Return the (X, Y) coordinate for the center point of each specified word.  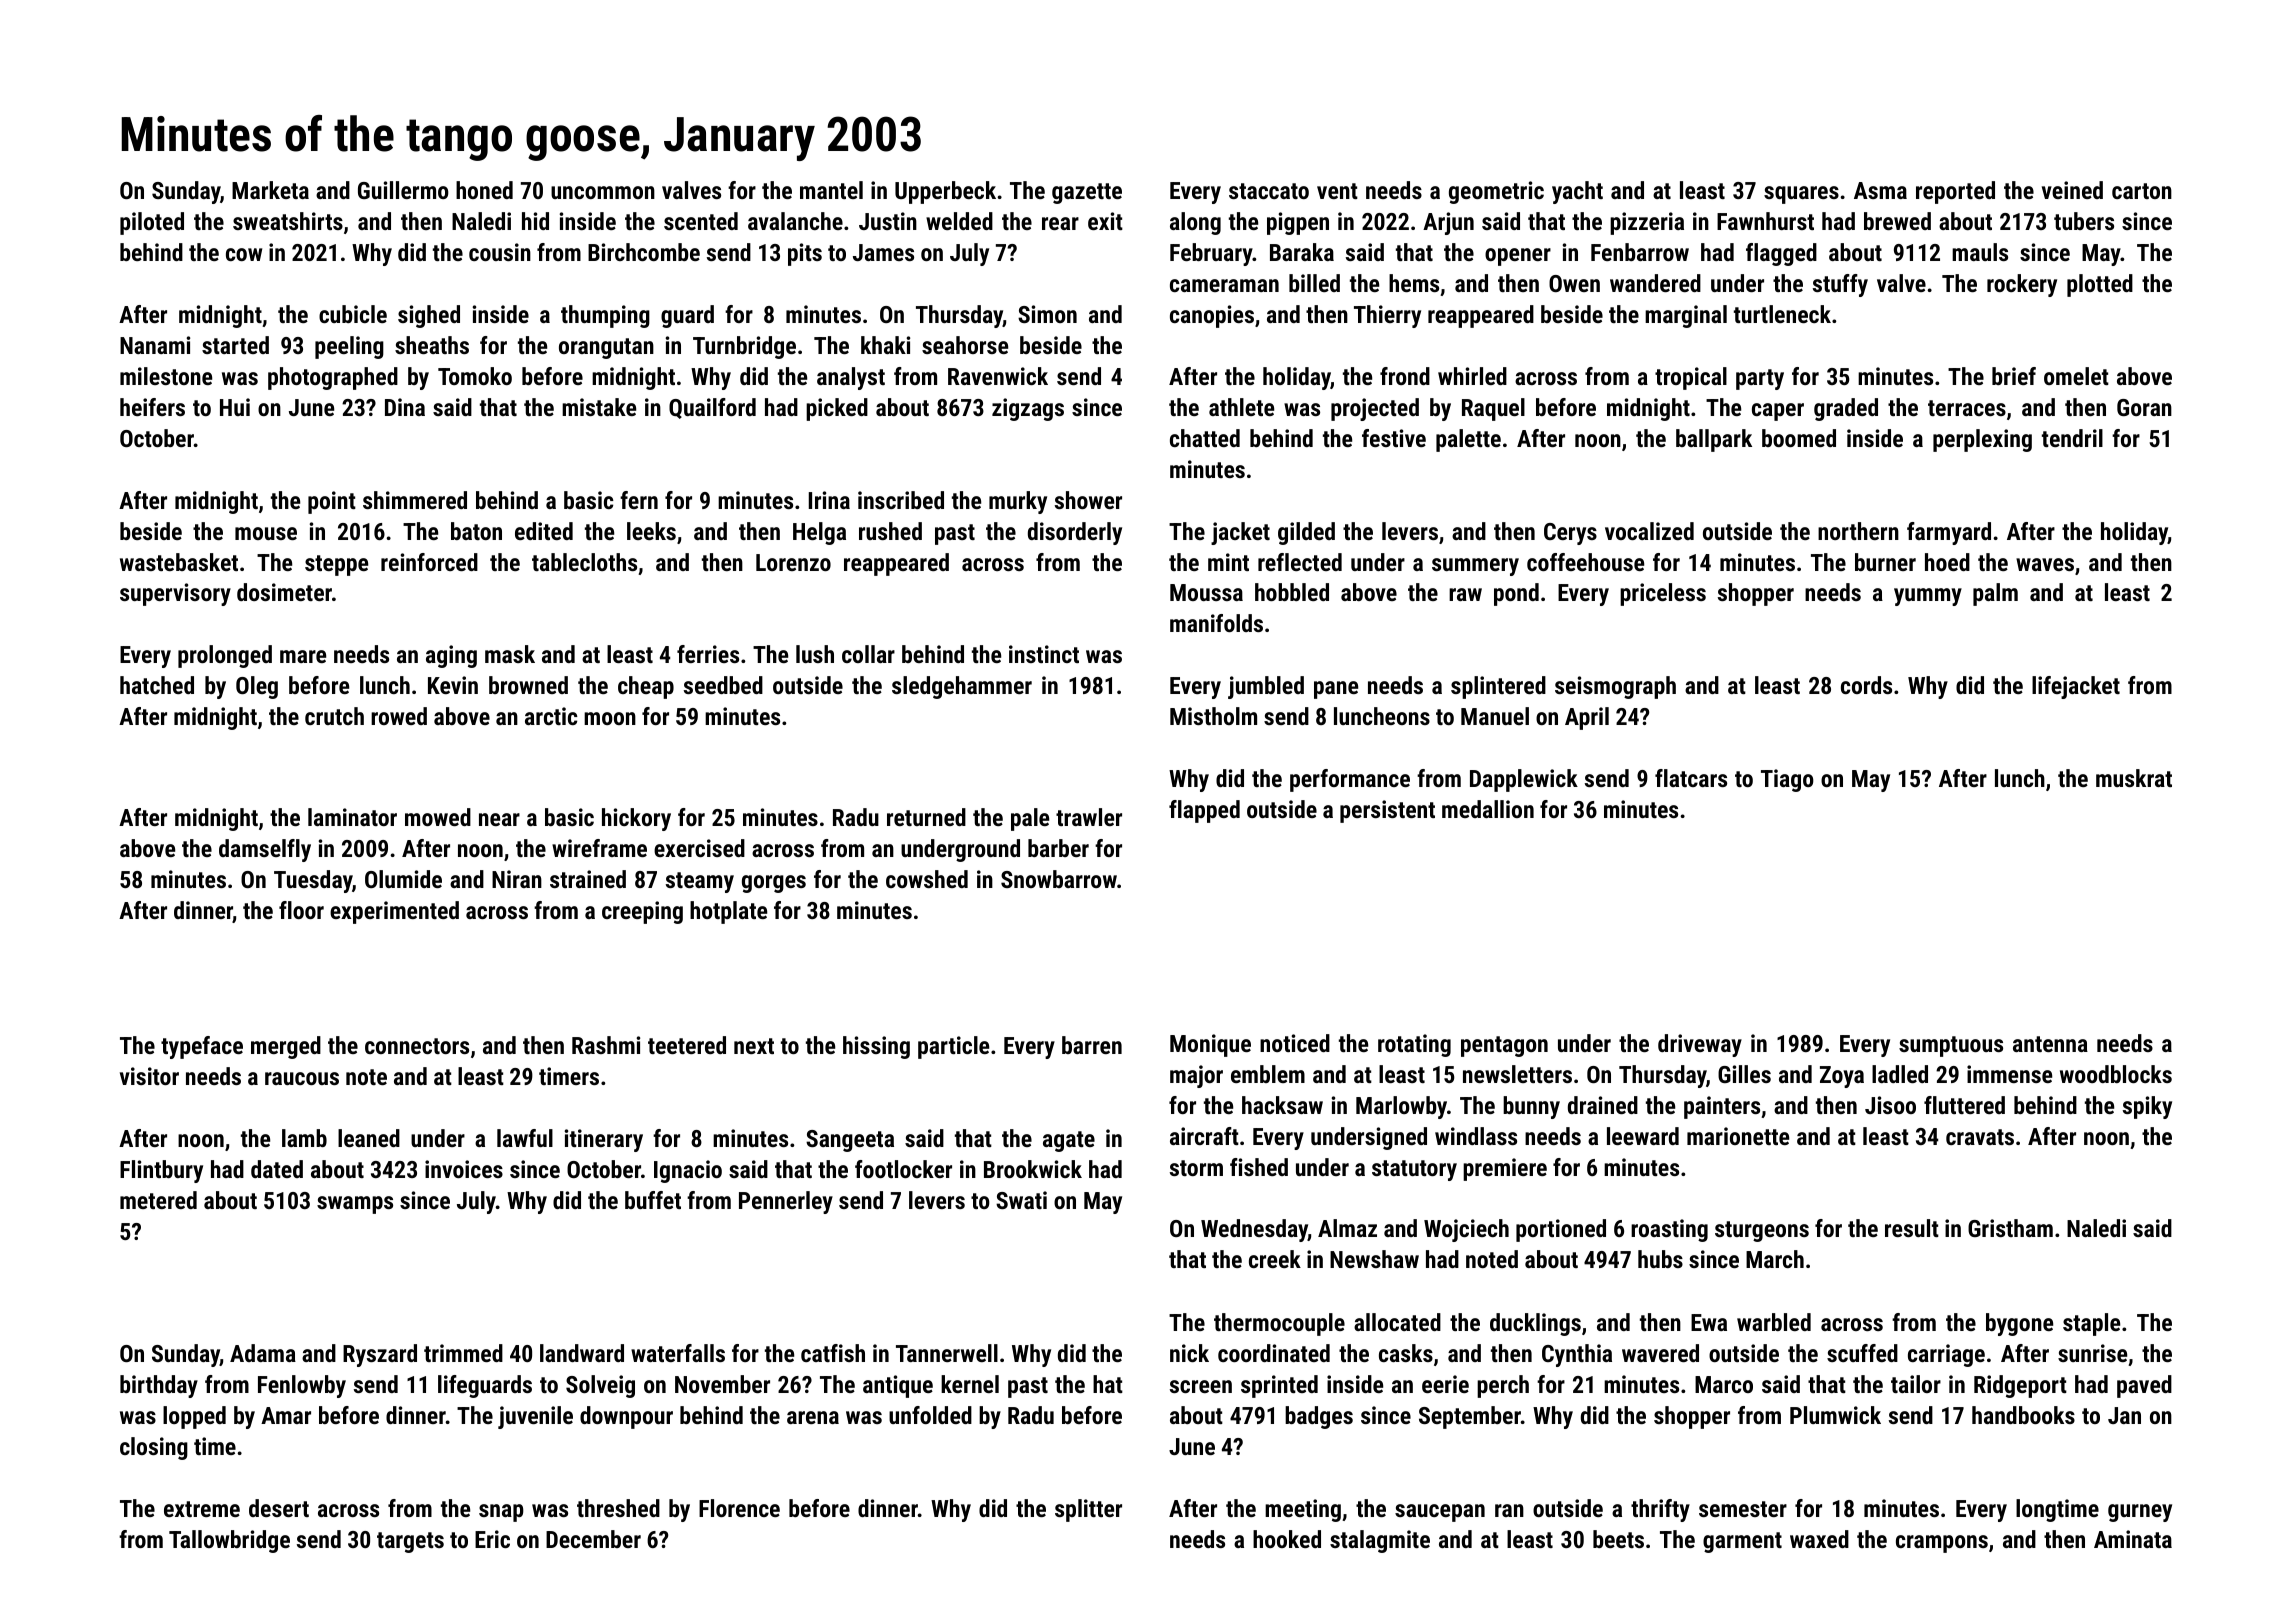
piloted (152, 223)
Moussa (1206, 592)
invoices (464, 1169)
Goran (2144, 407)
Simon (1047, 314)
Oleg (257, 687)
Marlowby (1401, 1107)
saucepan (1440, 1513)
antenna (2050, 1044)
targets (410, 1542)
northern (1858, 531)
